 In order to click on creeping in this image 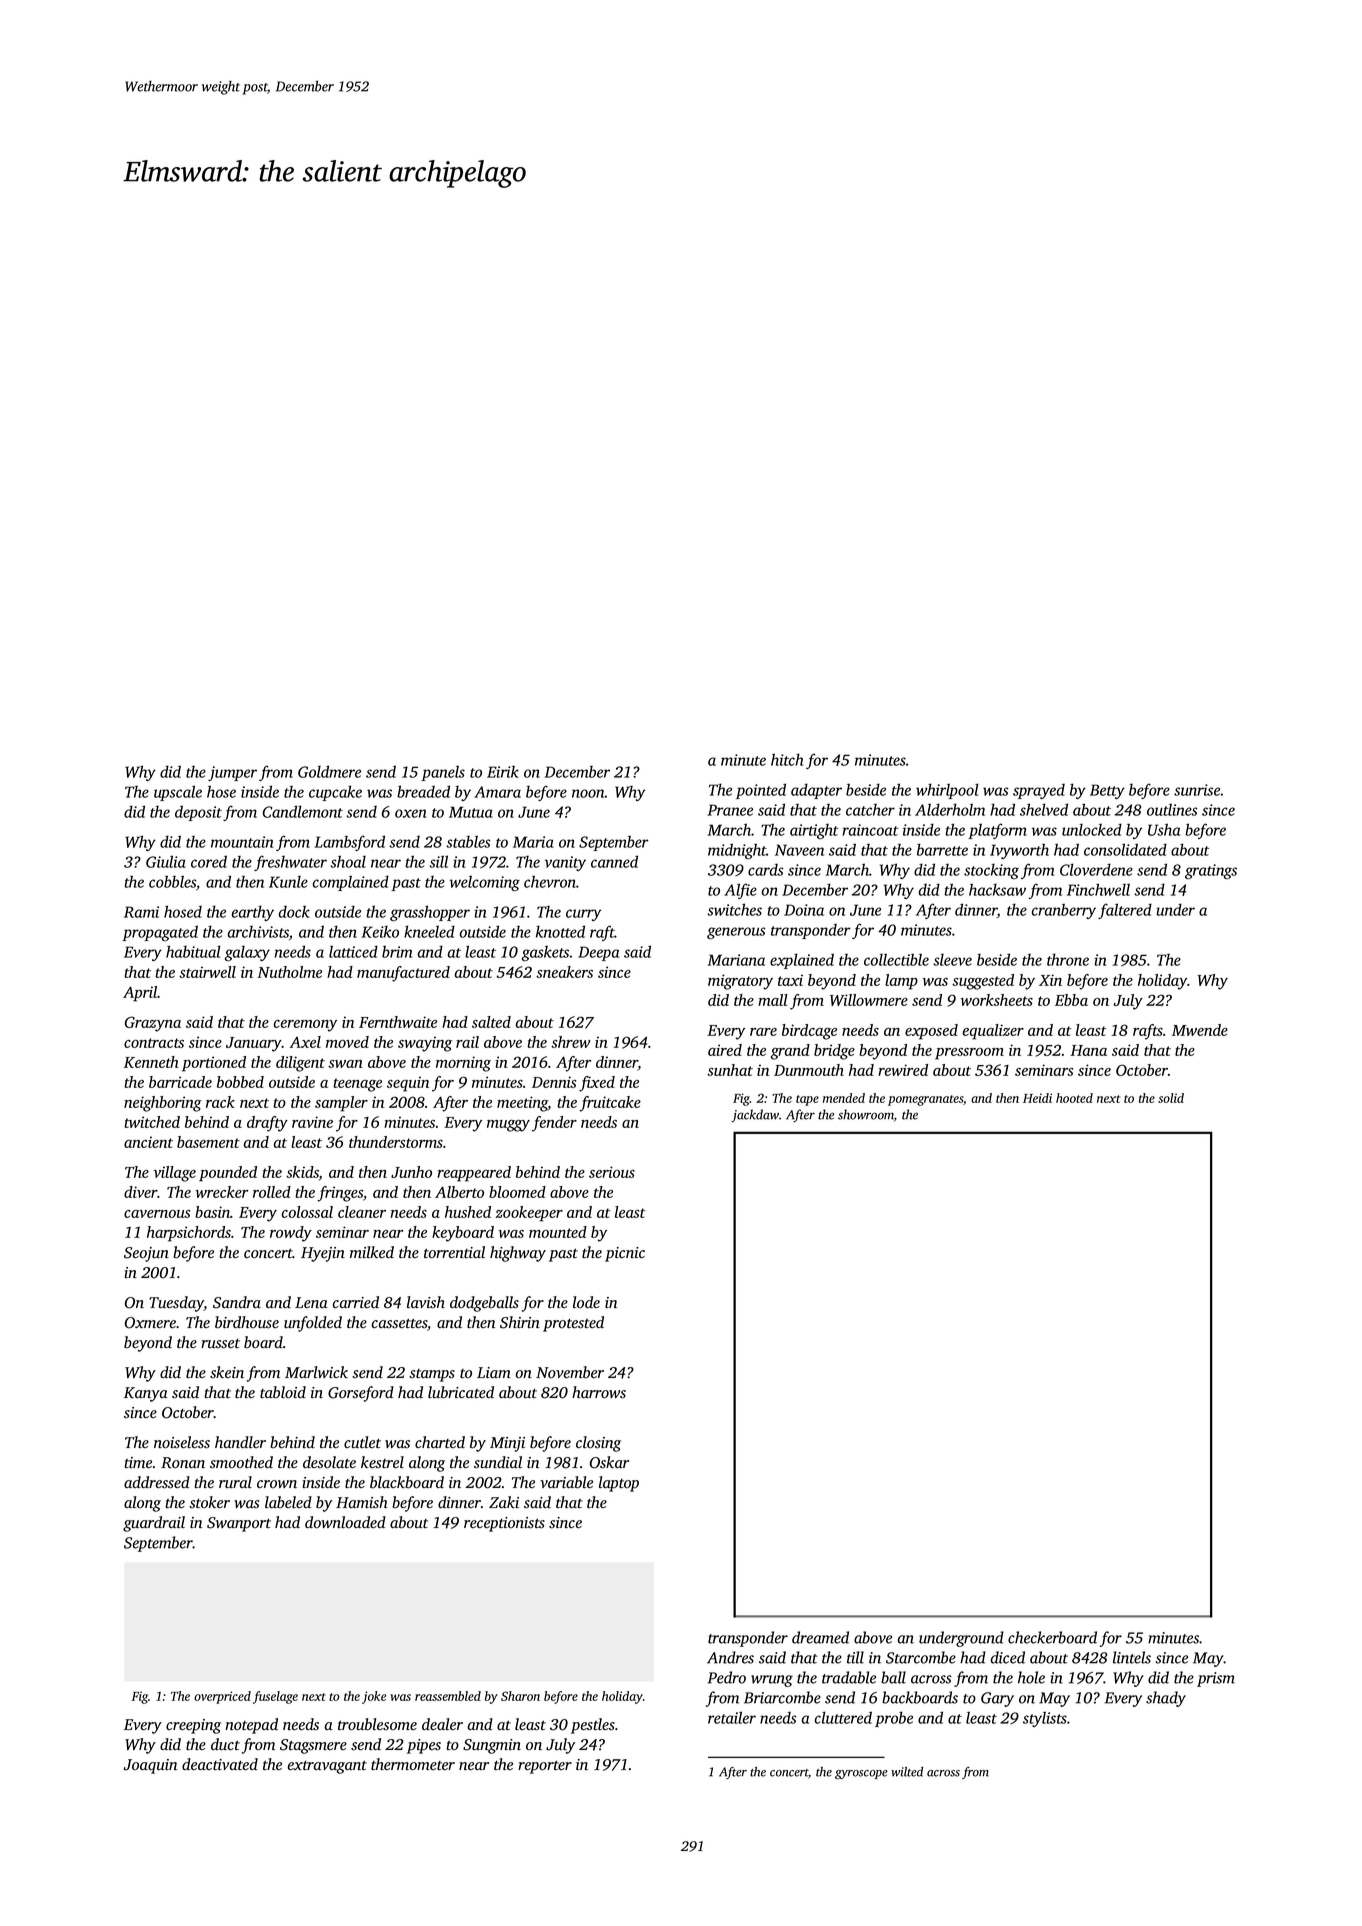, I will do `click(193, 1726)`.
